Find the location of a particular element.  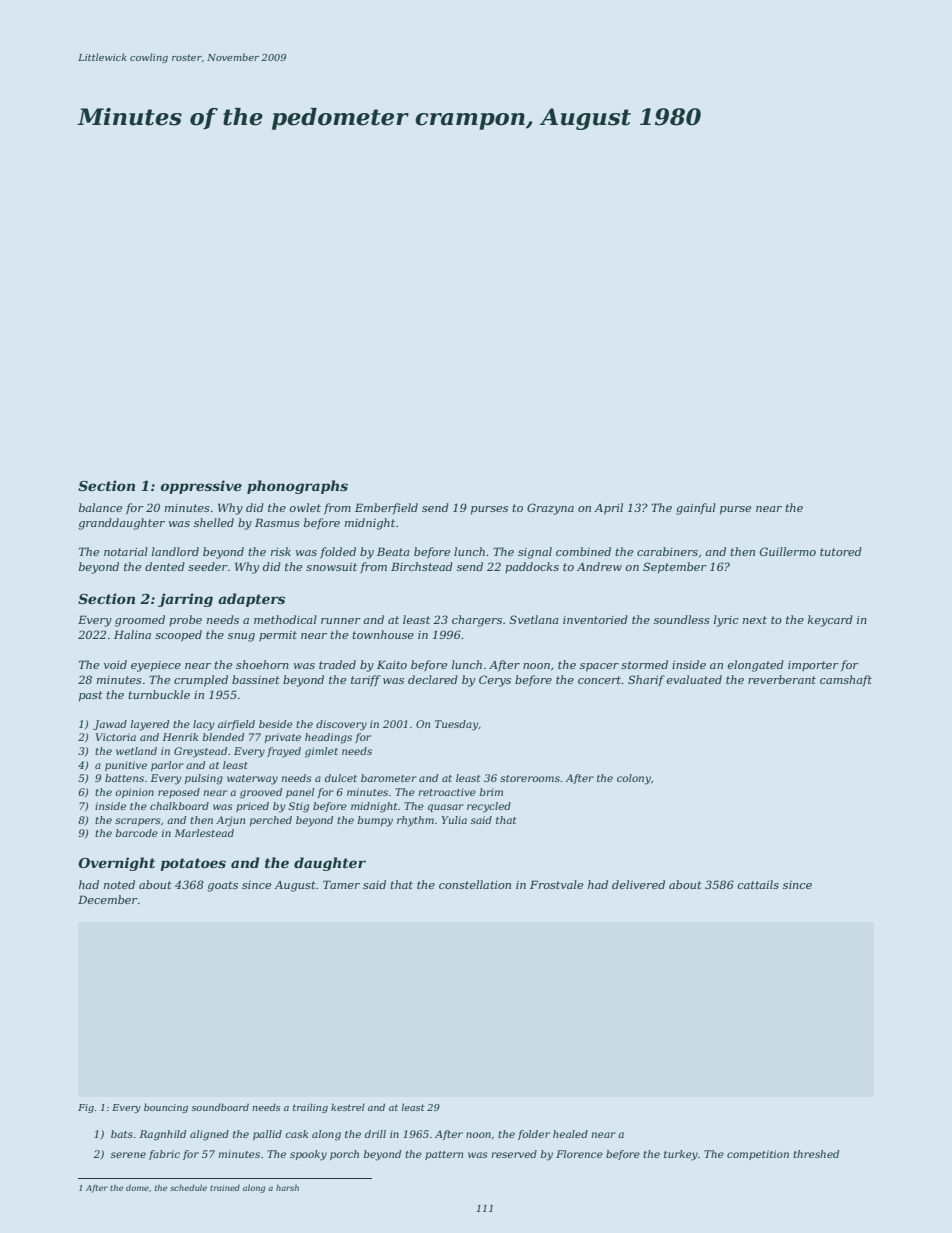

colony is located at coordinates (634, 779).
